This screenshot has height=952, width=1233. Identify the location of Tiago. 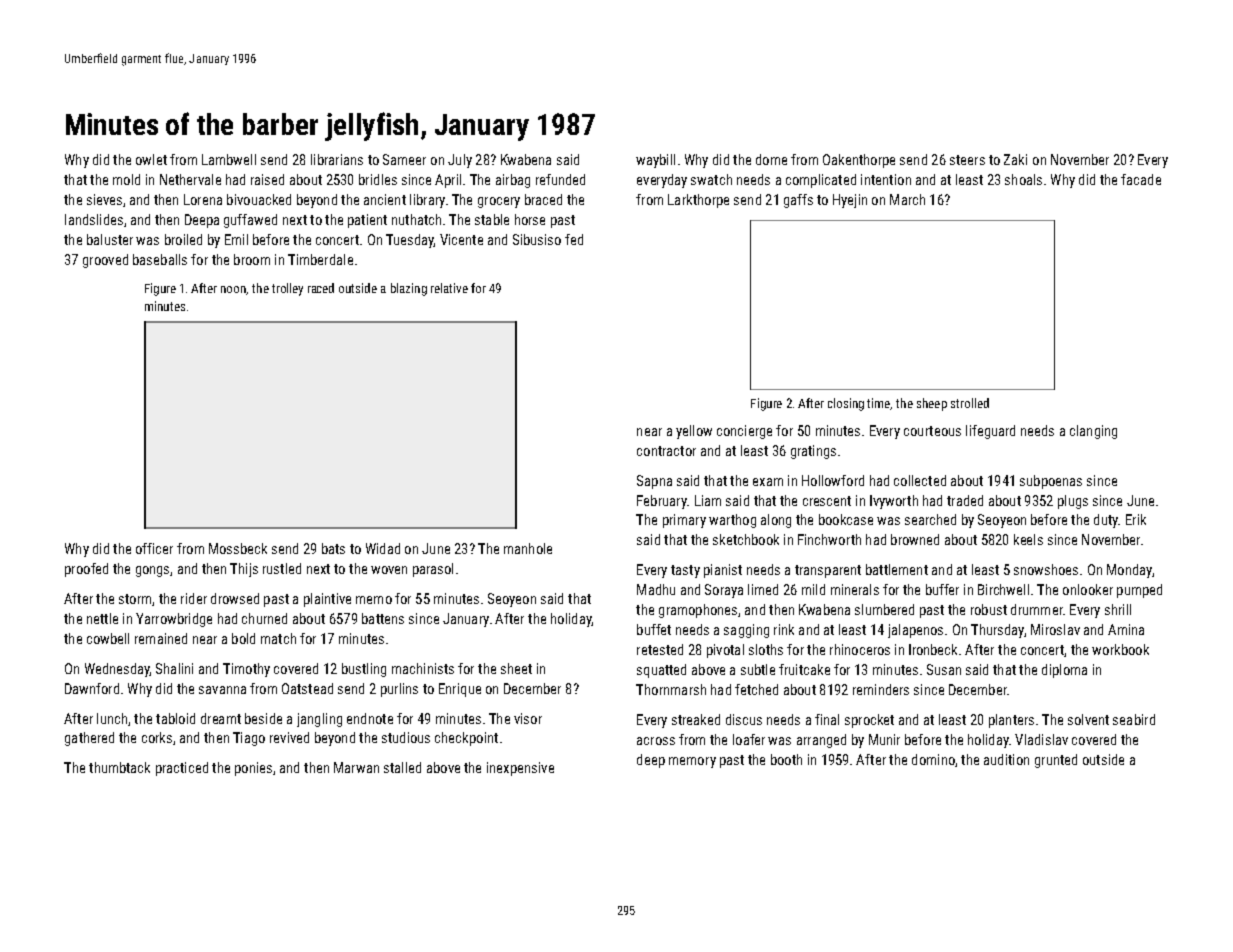
(249, 739).
